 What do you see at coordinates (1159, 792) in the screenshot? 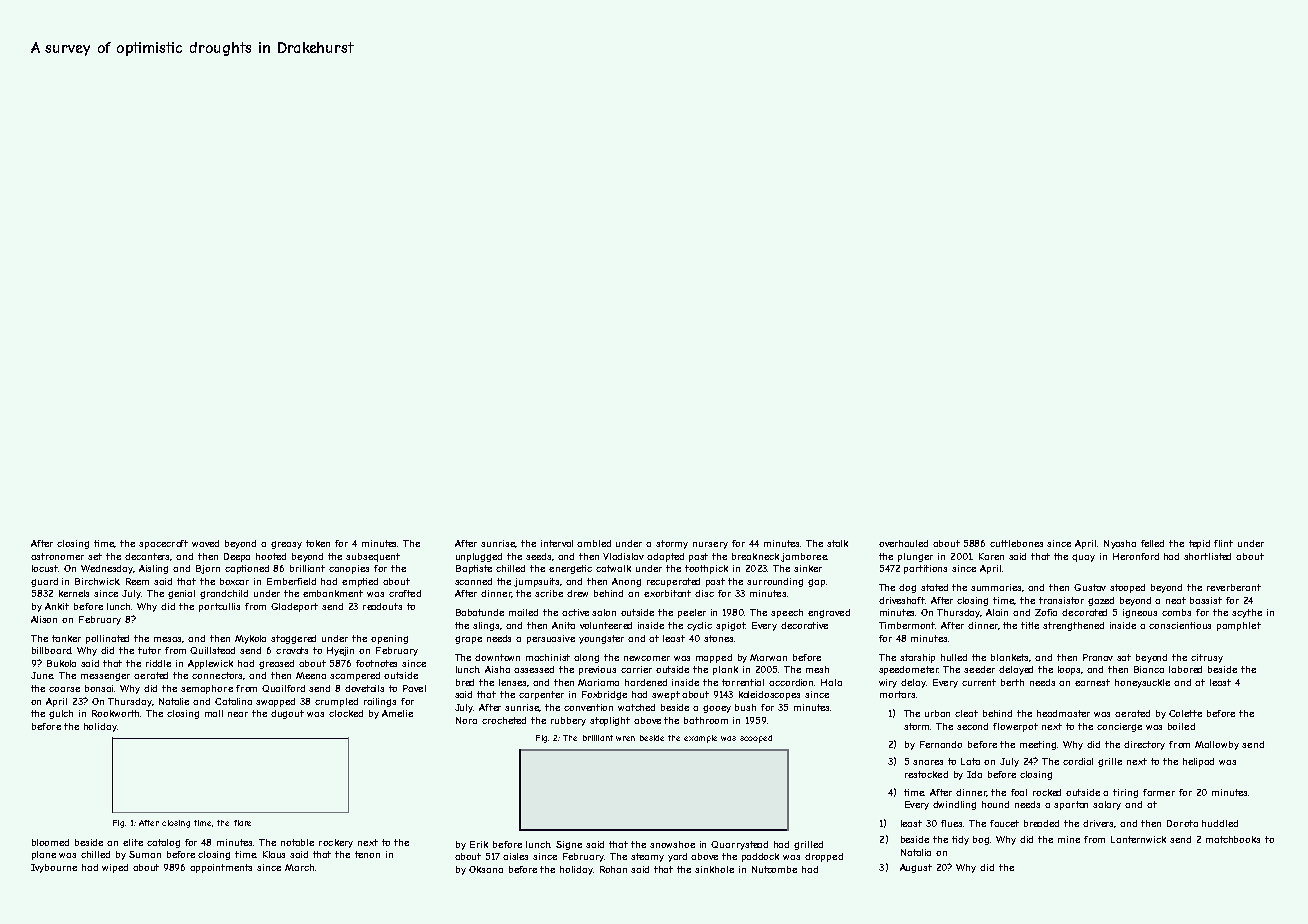
I see `farmer` at bounding box center [1159, 792].
